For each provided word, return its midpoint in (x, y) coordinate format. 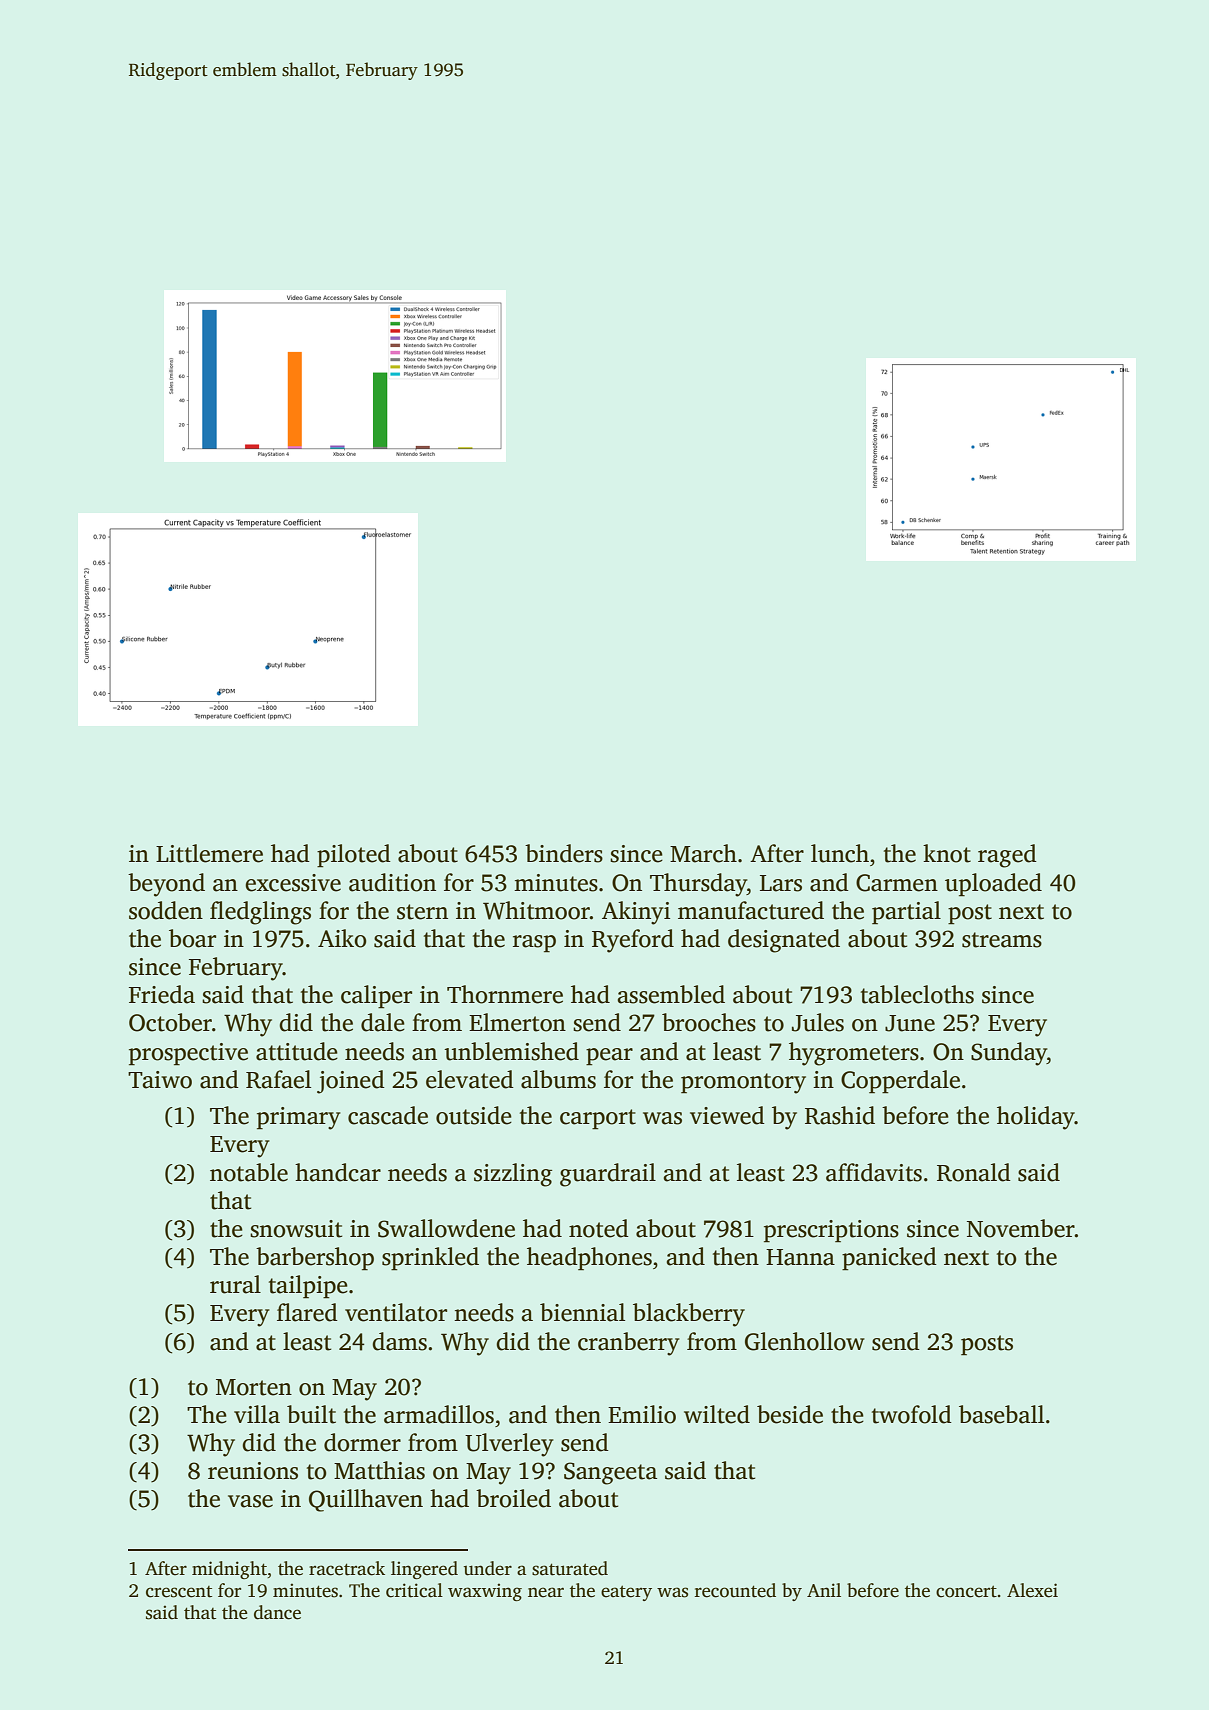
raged (1007, 856)
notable (249, 1172)
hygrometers (854, 1054)
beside (790, 1414)
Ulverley (509, 1445)
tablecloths (917, 994)
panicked (889, 1259)
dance (277, 1612)
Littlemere (209, 853)
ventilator (396, 1312)
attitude (297, 1051)
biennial (582, 1312)
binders (564, 853)
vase (250, 1501)
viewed (727, 1115)
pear (609, 1057)
